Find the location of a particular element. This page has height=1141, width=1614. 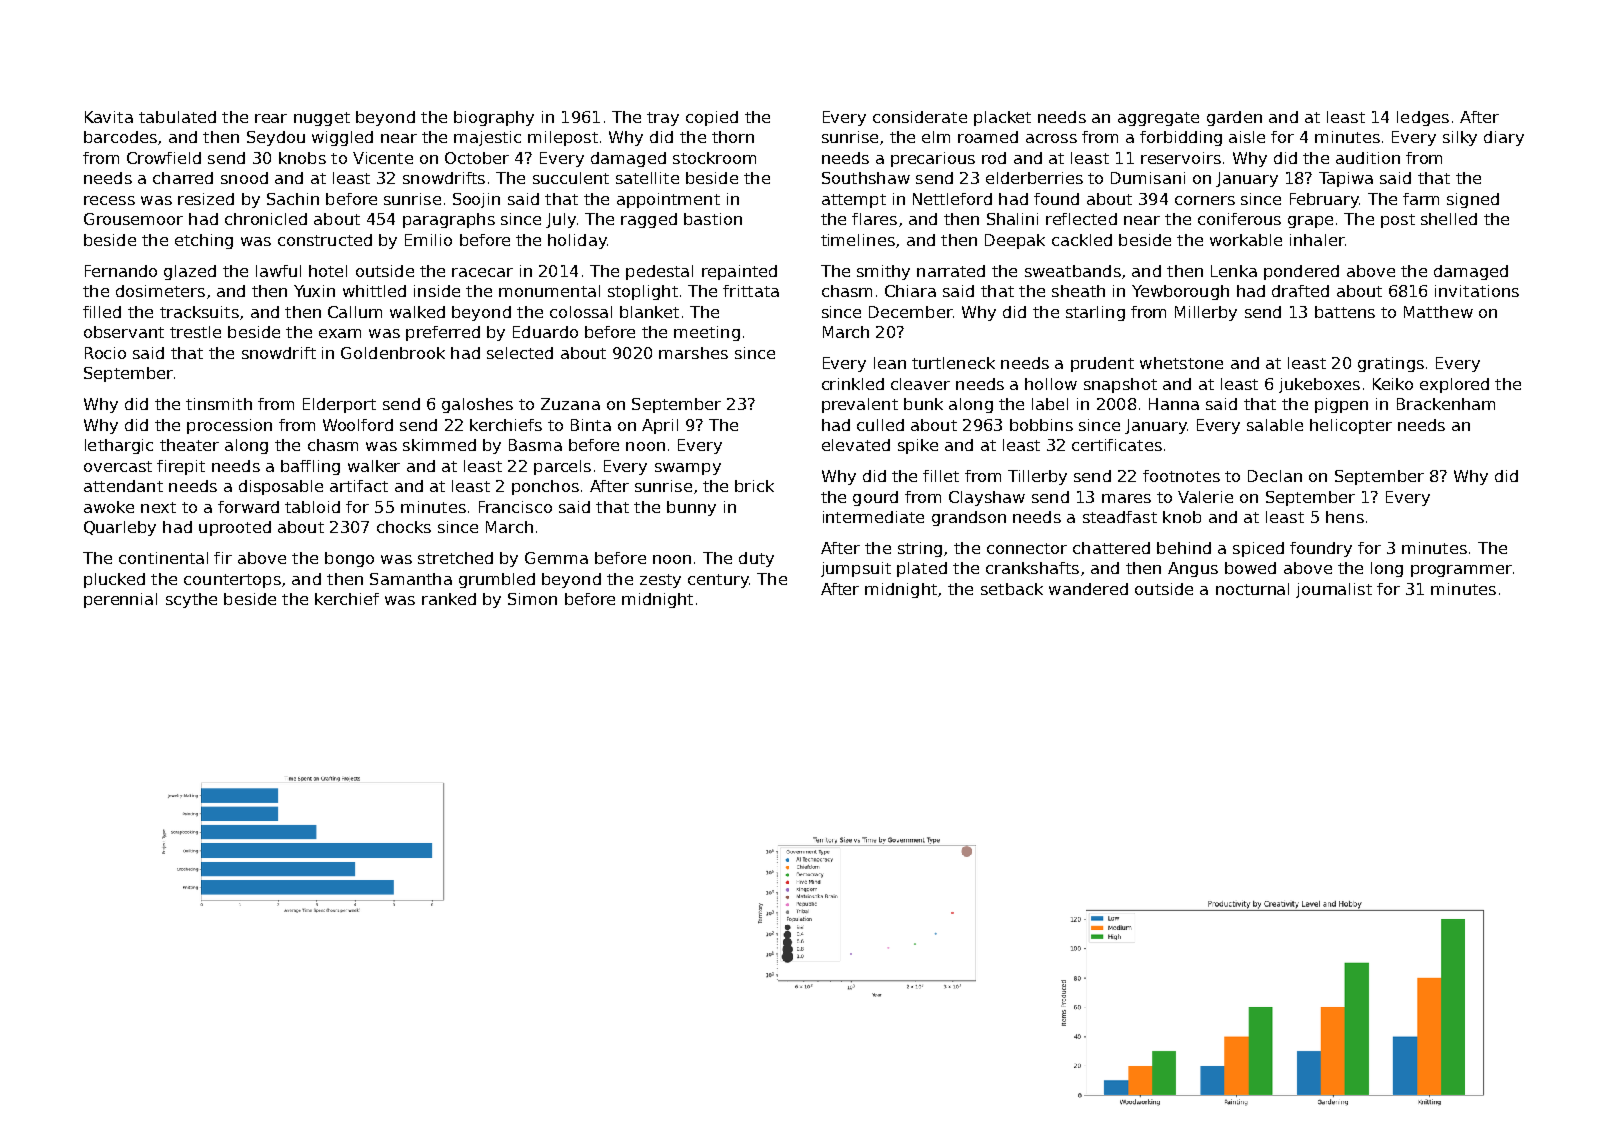

succulent is located at coordinates (571, 178).
